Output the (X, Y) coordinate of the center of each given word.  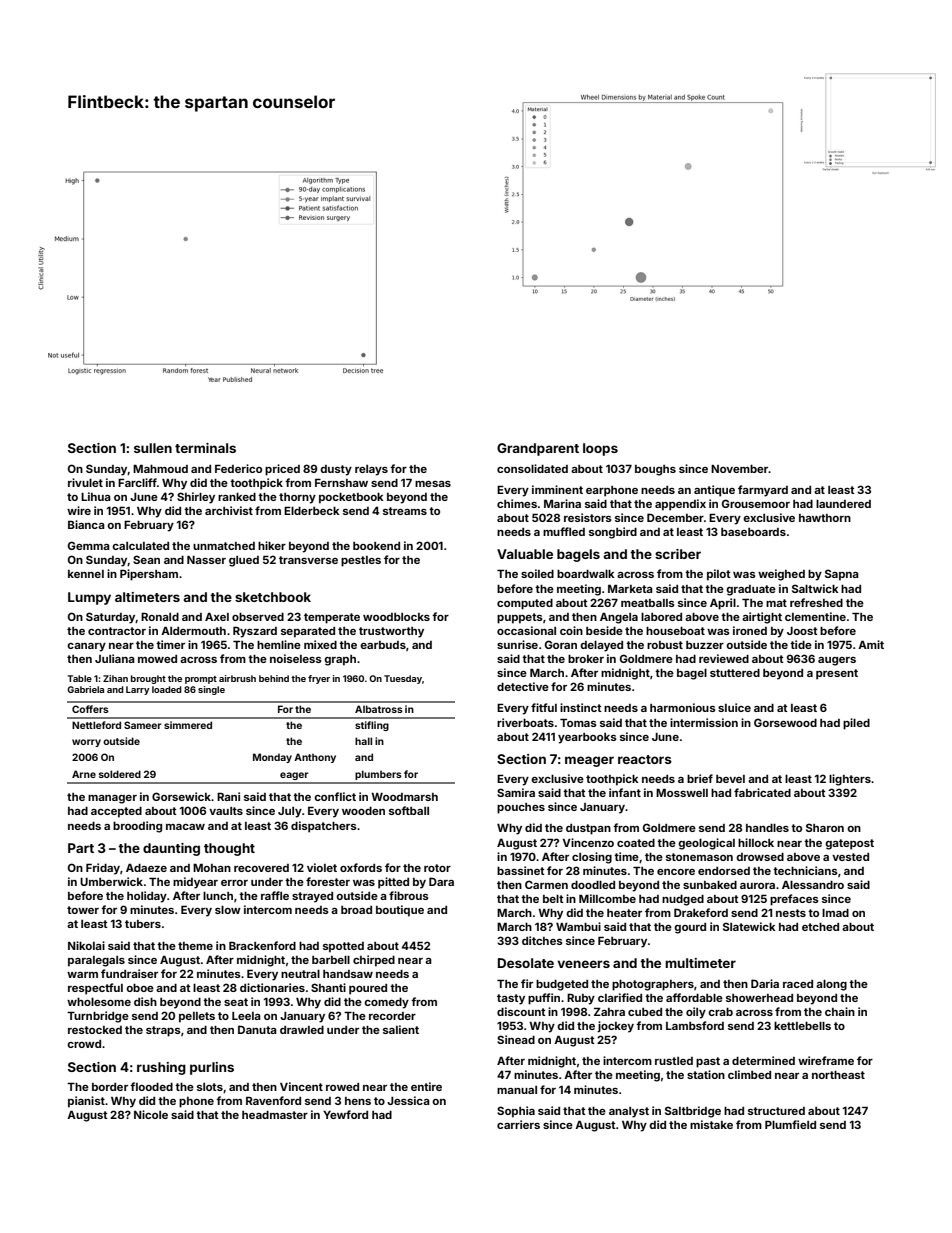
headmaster (275, 1115)
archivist (229, 510)
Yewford (345, 1114)
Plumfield (790, 1124)
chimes (517, 503)
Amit (871, 644)
